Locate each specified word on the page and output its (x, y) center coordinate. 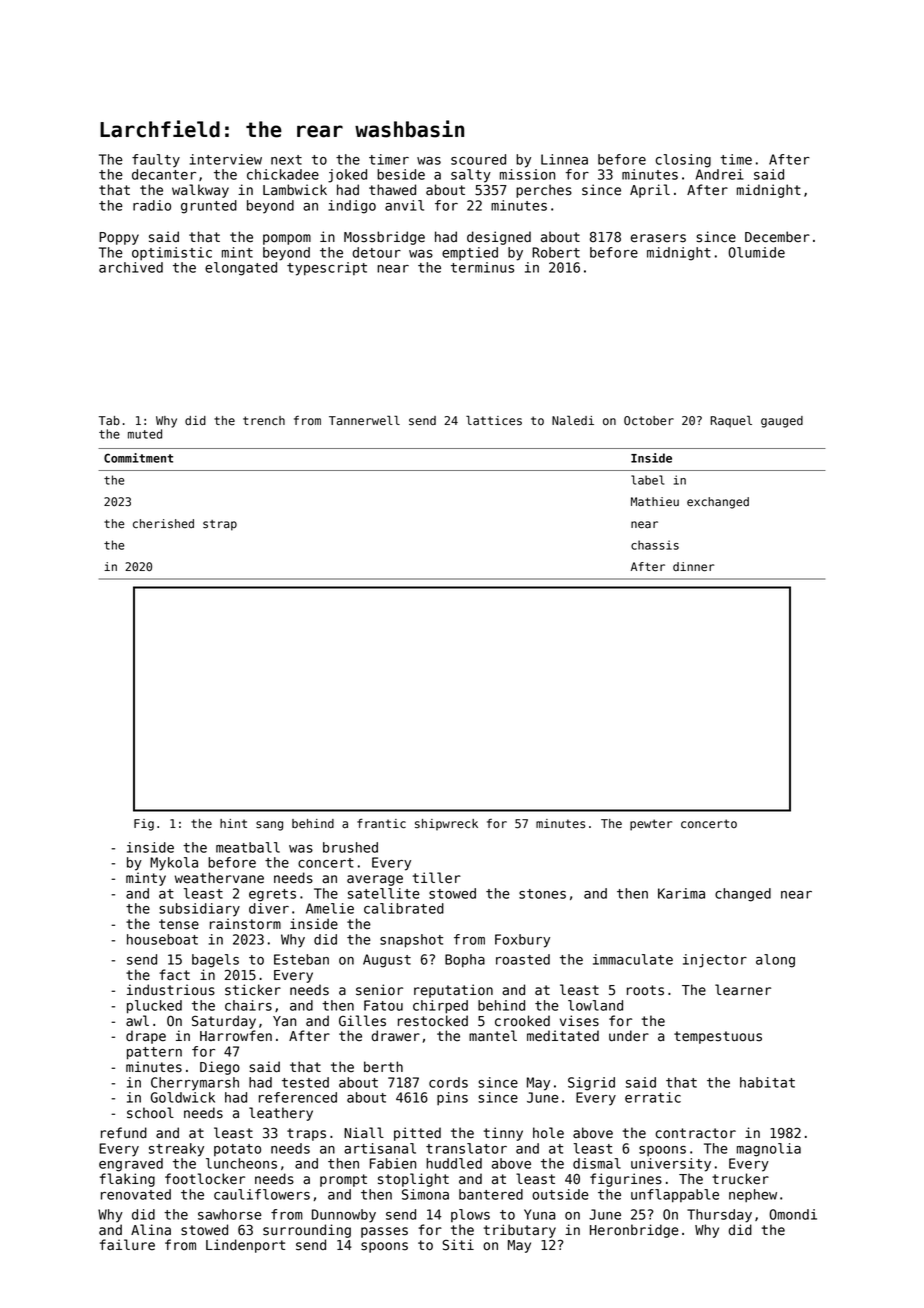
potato (237, 1150)
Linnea (564, 159)
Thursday (719, 1216)
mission (527, 174)
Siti (458, 1245)
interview (226, 159)
